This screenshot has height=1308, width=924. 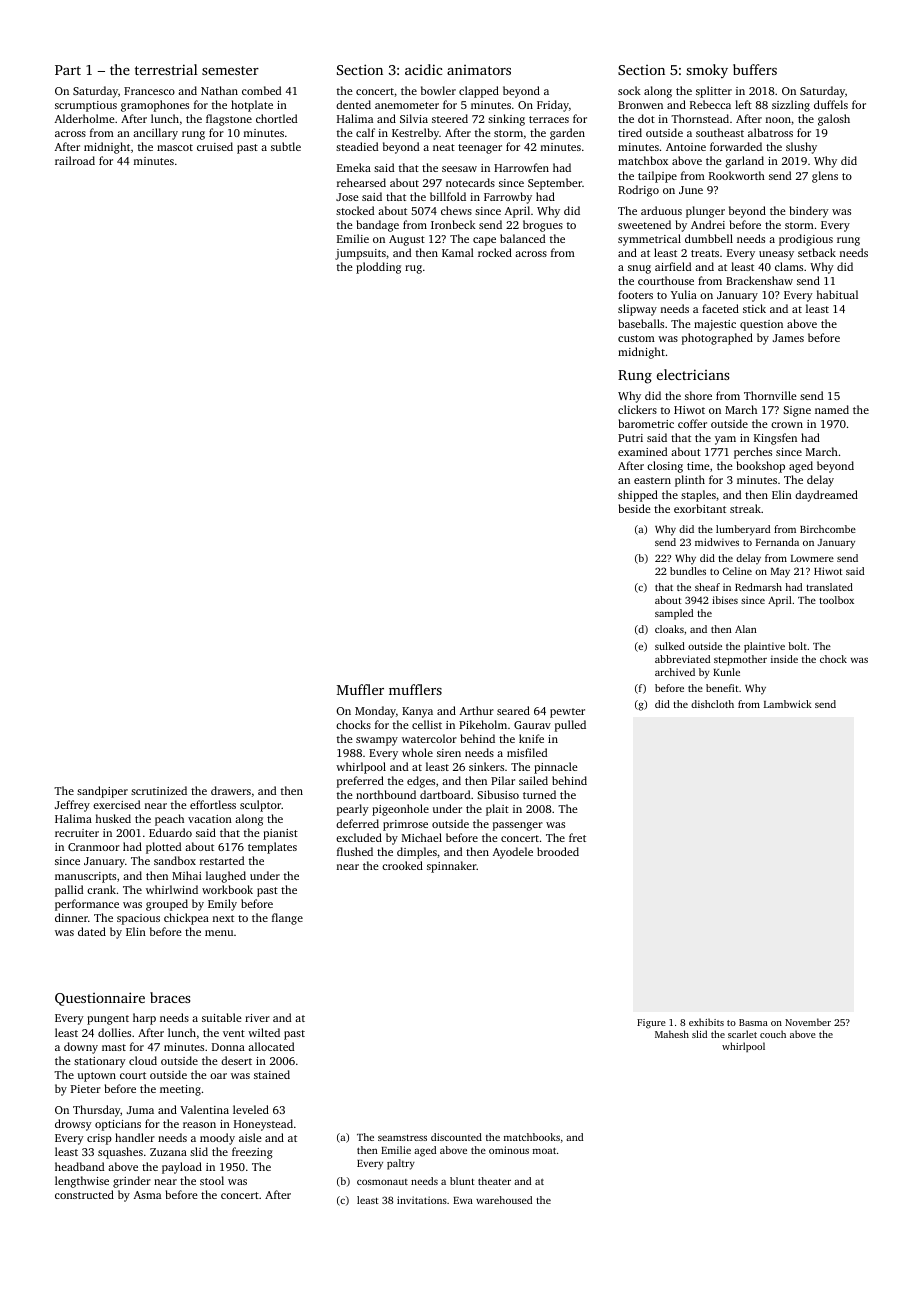 What do you see at coordinates (271, 1046) in the screenshot?
I see `allocated` at bounding box center [271, 1046].
